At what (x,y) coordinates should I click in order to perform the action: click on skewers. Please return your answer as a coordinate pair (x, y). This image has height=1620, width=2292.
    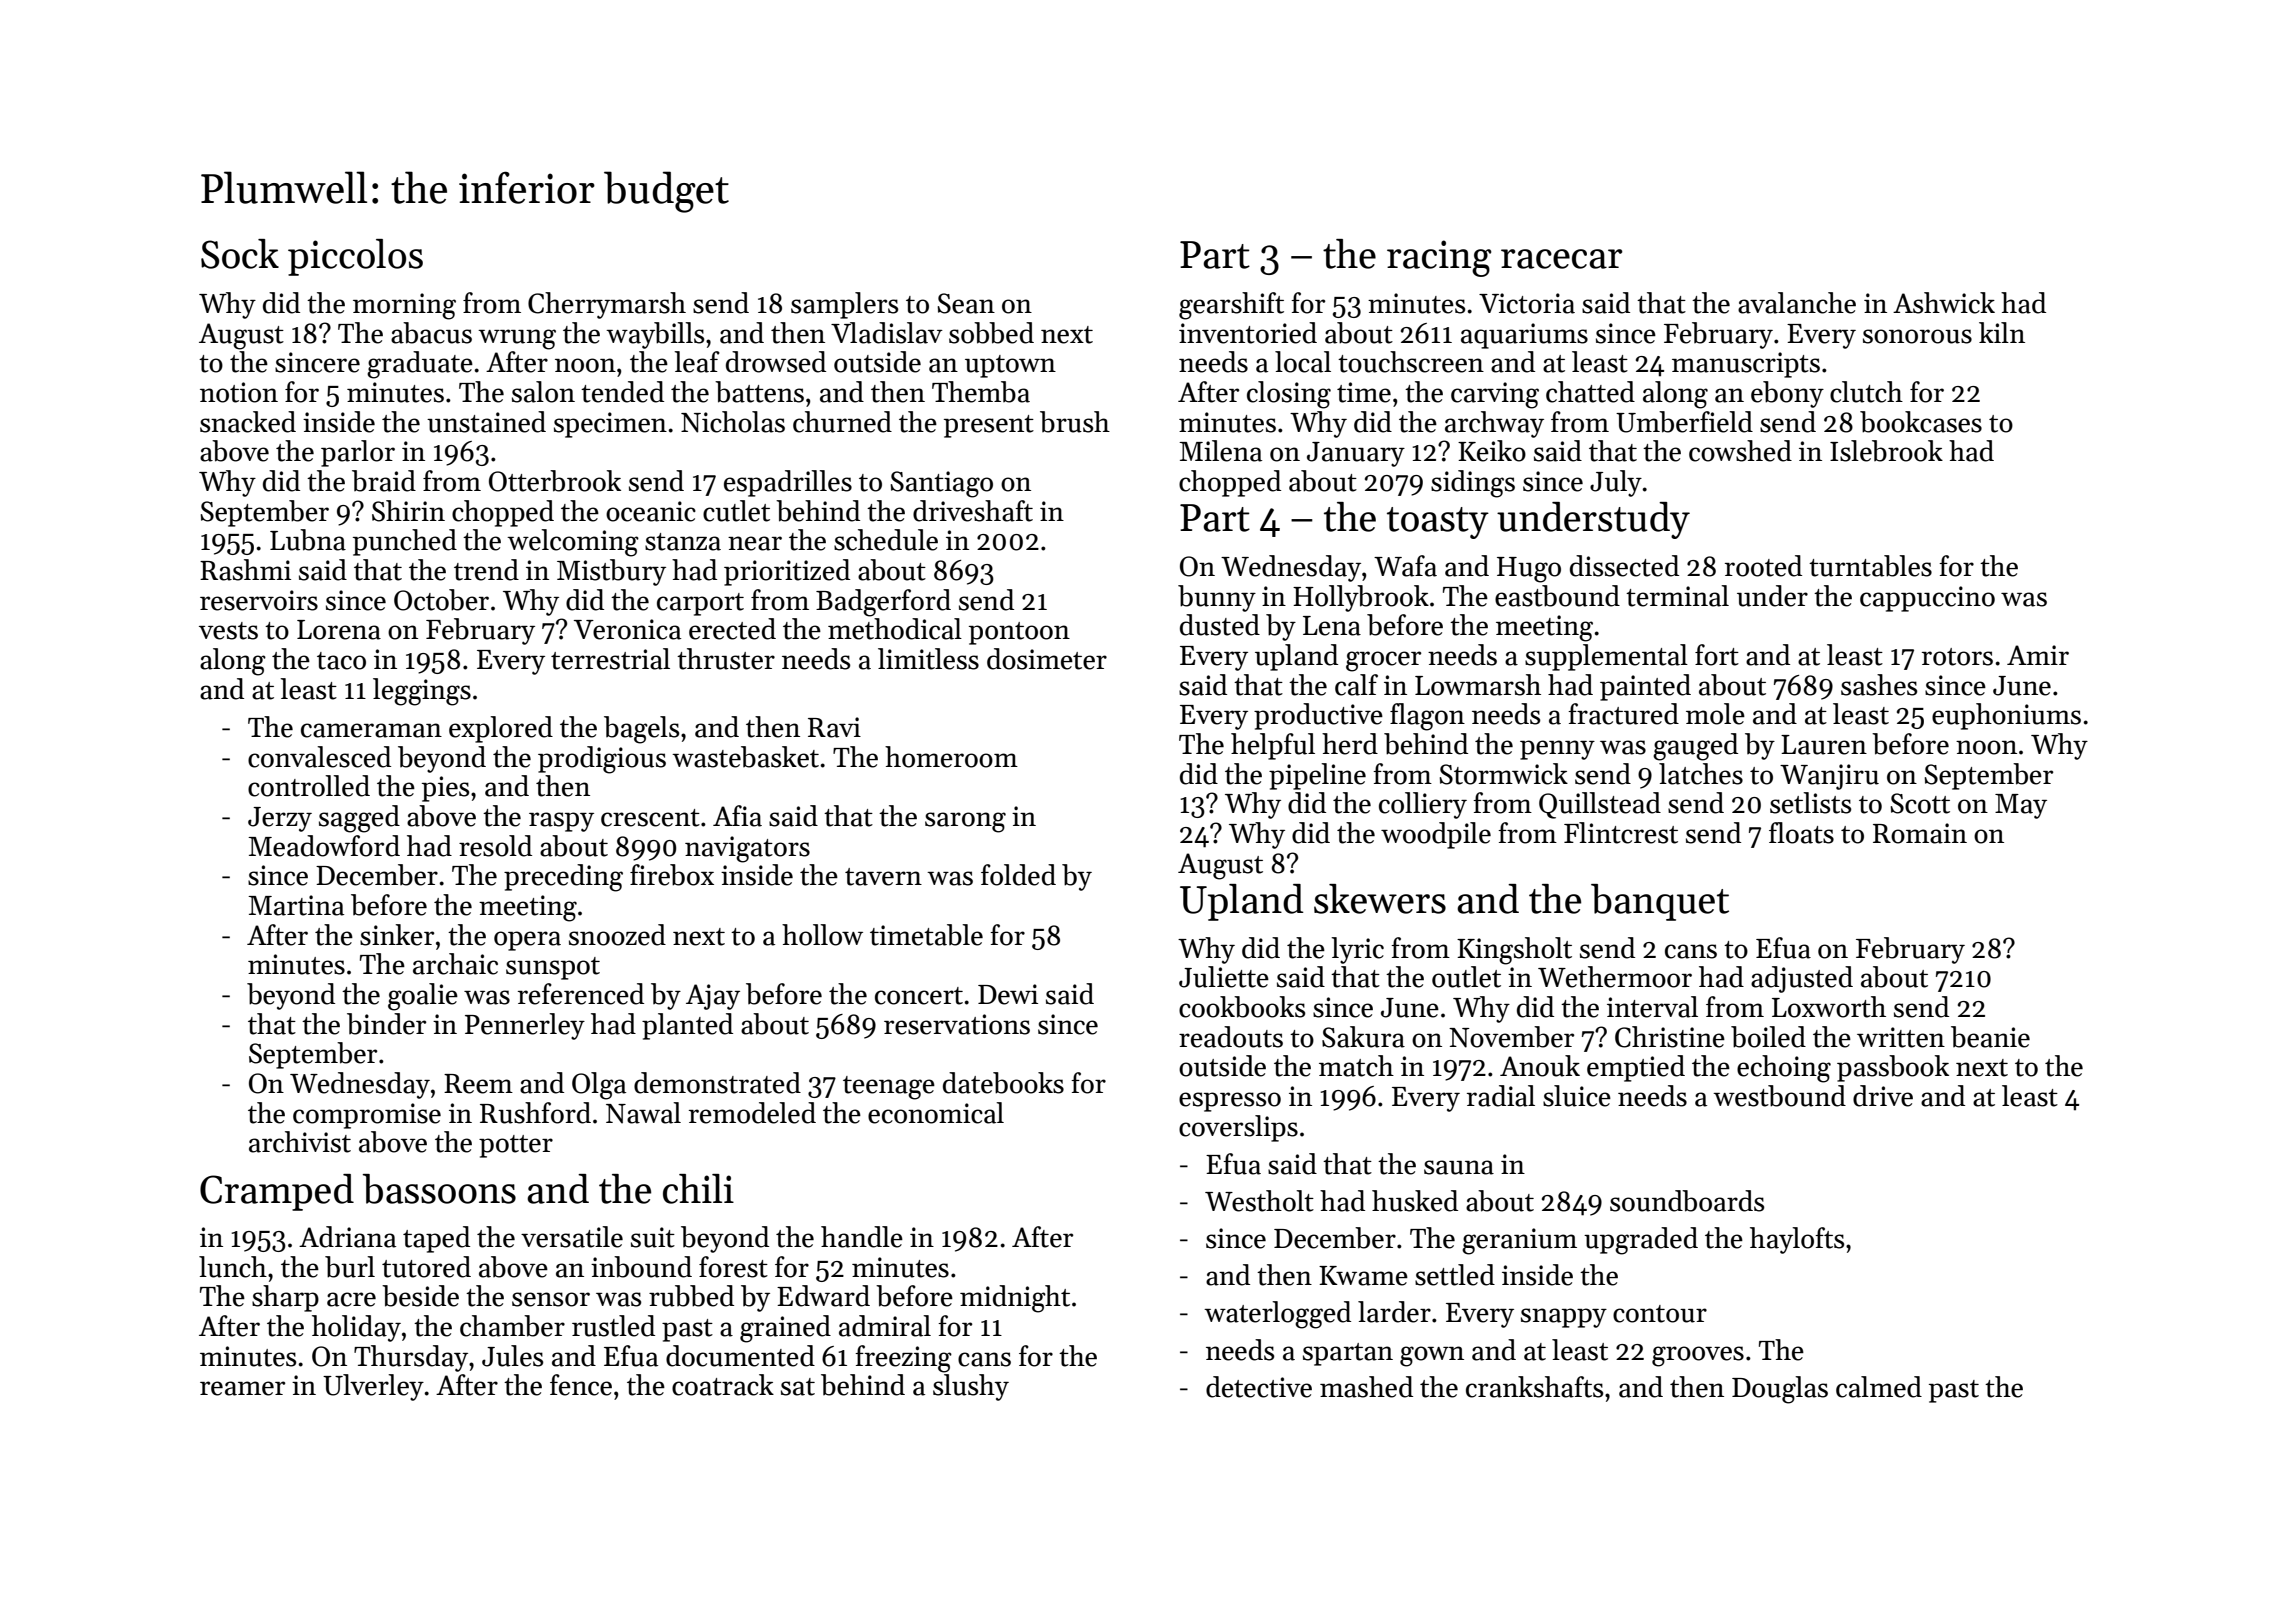
    Looking at the image, I should click on (1380, 899).
